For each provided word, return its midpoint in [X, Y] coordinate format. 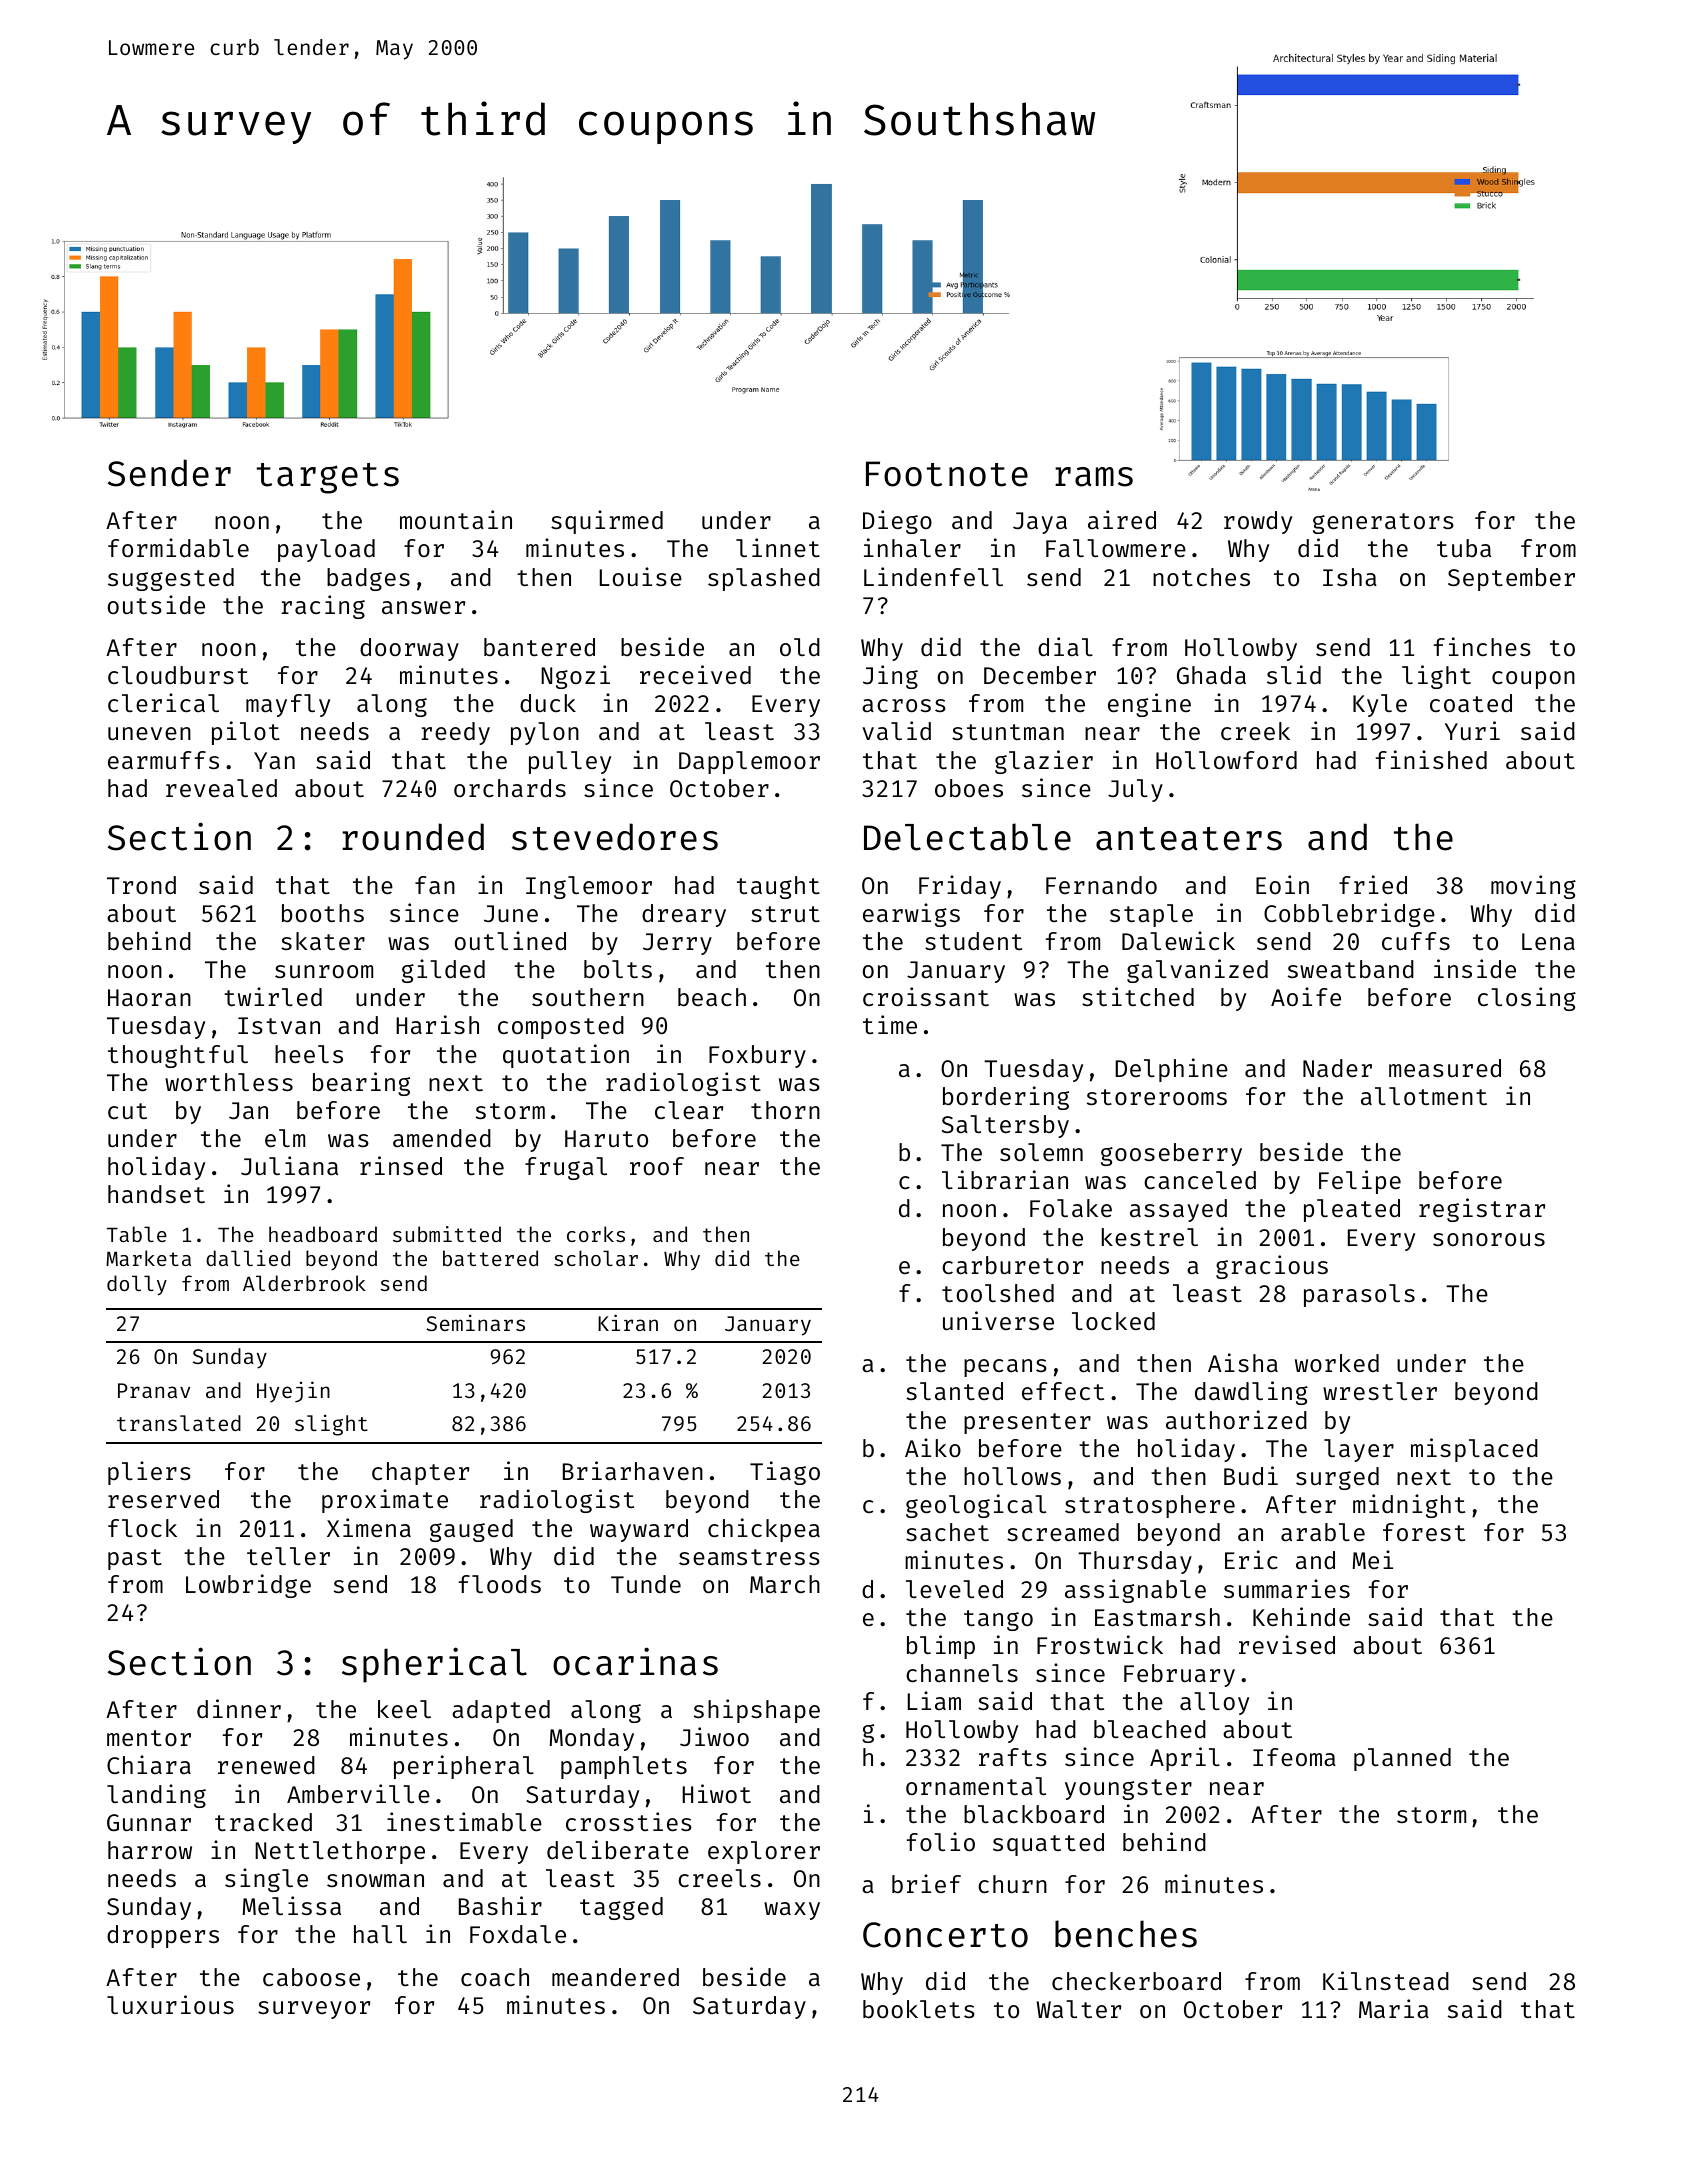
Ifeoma [1294, 1757]
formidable [178, 547]
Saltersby [1005, 1126]
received [695, 674]
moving [1533, 887]
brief [926, 1883]
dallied [248, 1258]
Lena [1548, 941]
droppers [163, 1936]
